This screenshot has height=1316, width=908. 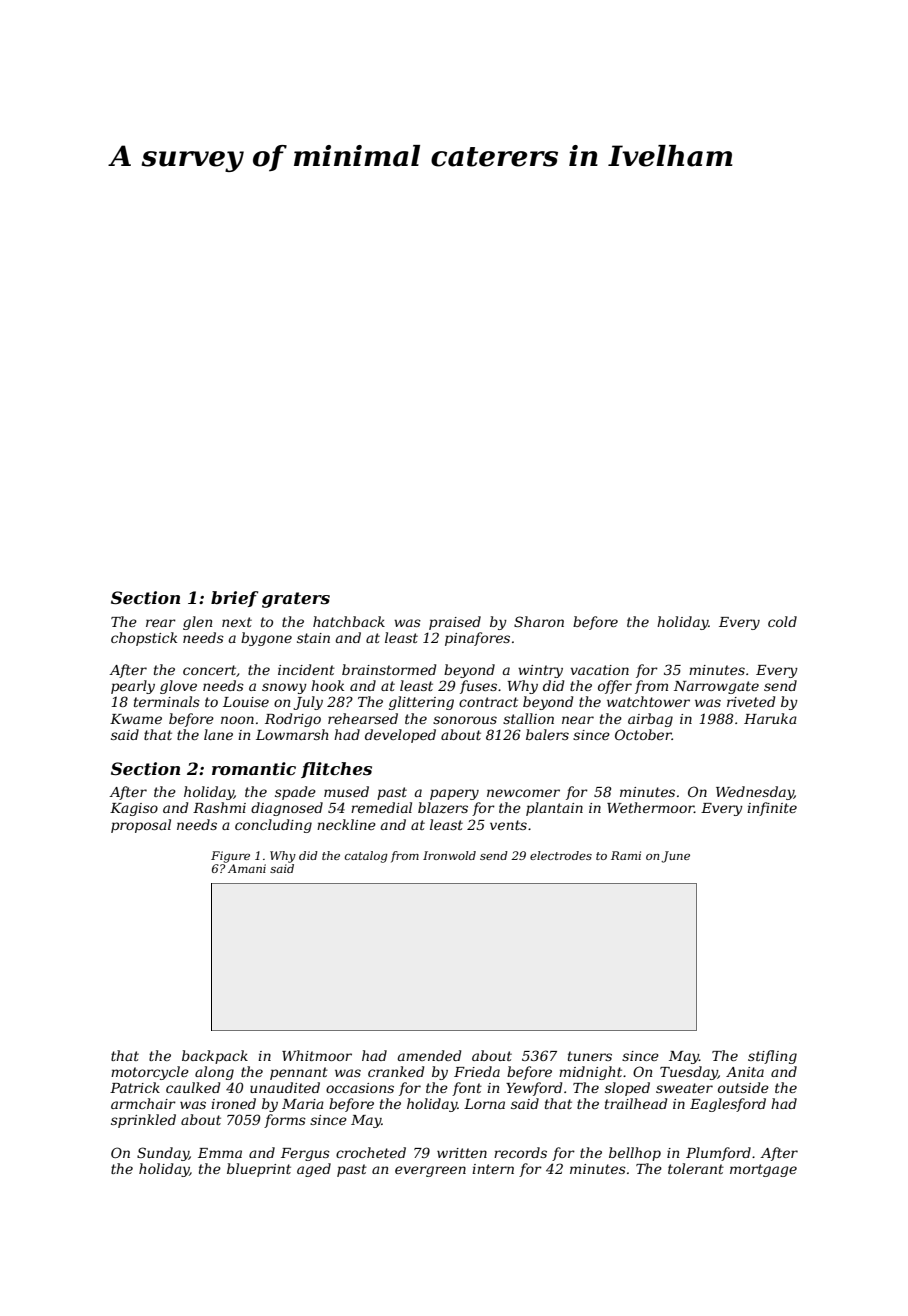 I want to click on pinafores, so click(x=477, y=639).
